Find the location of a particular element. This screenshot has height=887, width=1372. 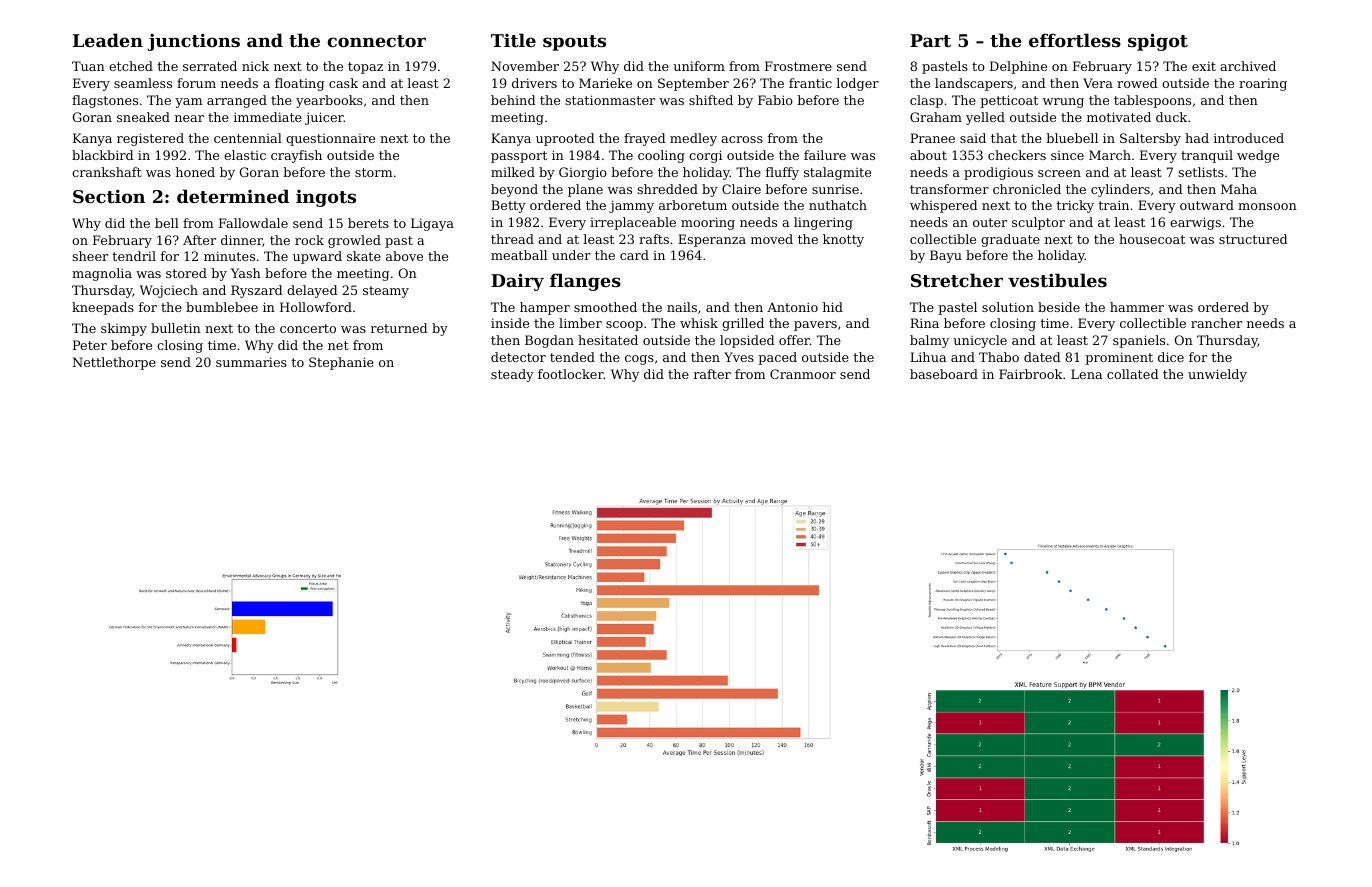

roaring is located at coordinates (1263, 84).
